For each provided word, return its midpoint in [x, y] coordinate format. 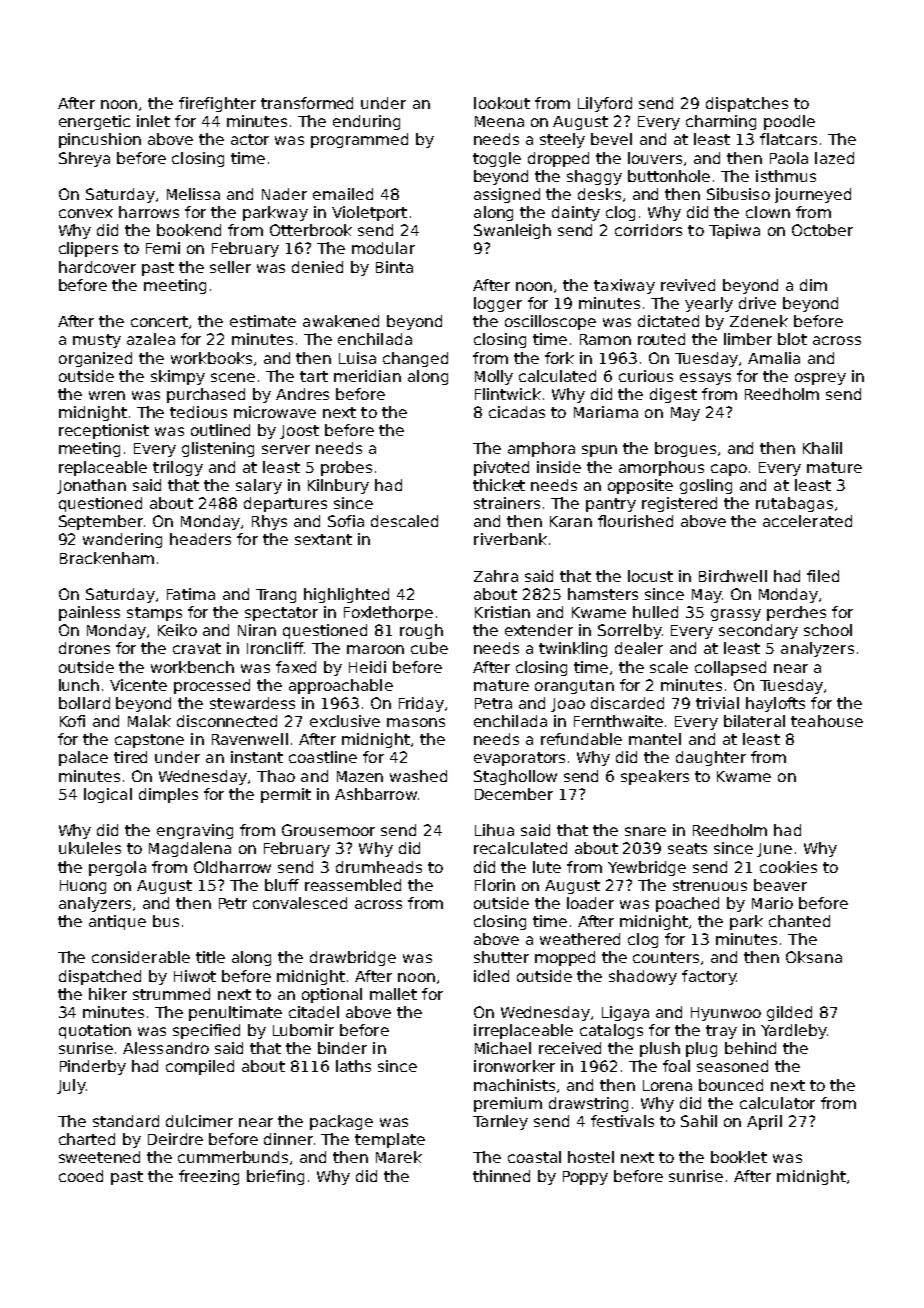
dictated [668, 321]
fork [559, 358]
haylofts [775, 704]
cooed [81, 1176]
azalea [151, 339]
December [514, 794]
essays [705, 379]
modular [383, 248]
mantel [655, 739]
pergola [117, 868]
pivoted [501, 468]
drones [84, 648]
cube [429, 648]
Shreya [84, 159]
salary [259, 486]
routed [661, 339]
